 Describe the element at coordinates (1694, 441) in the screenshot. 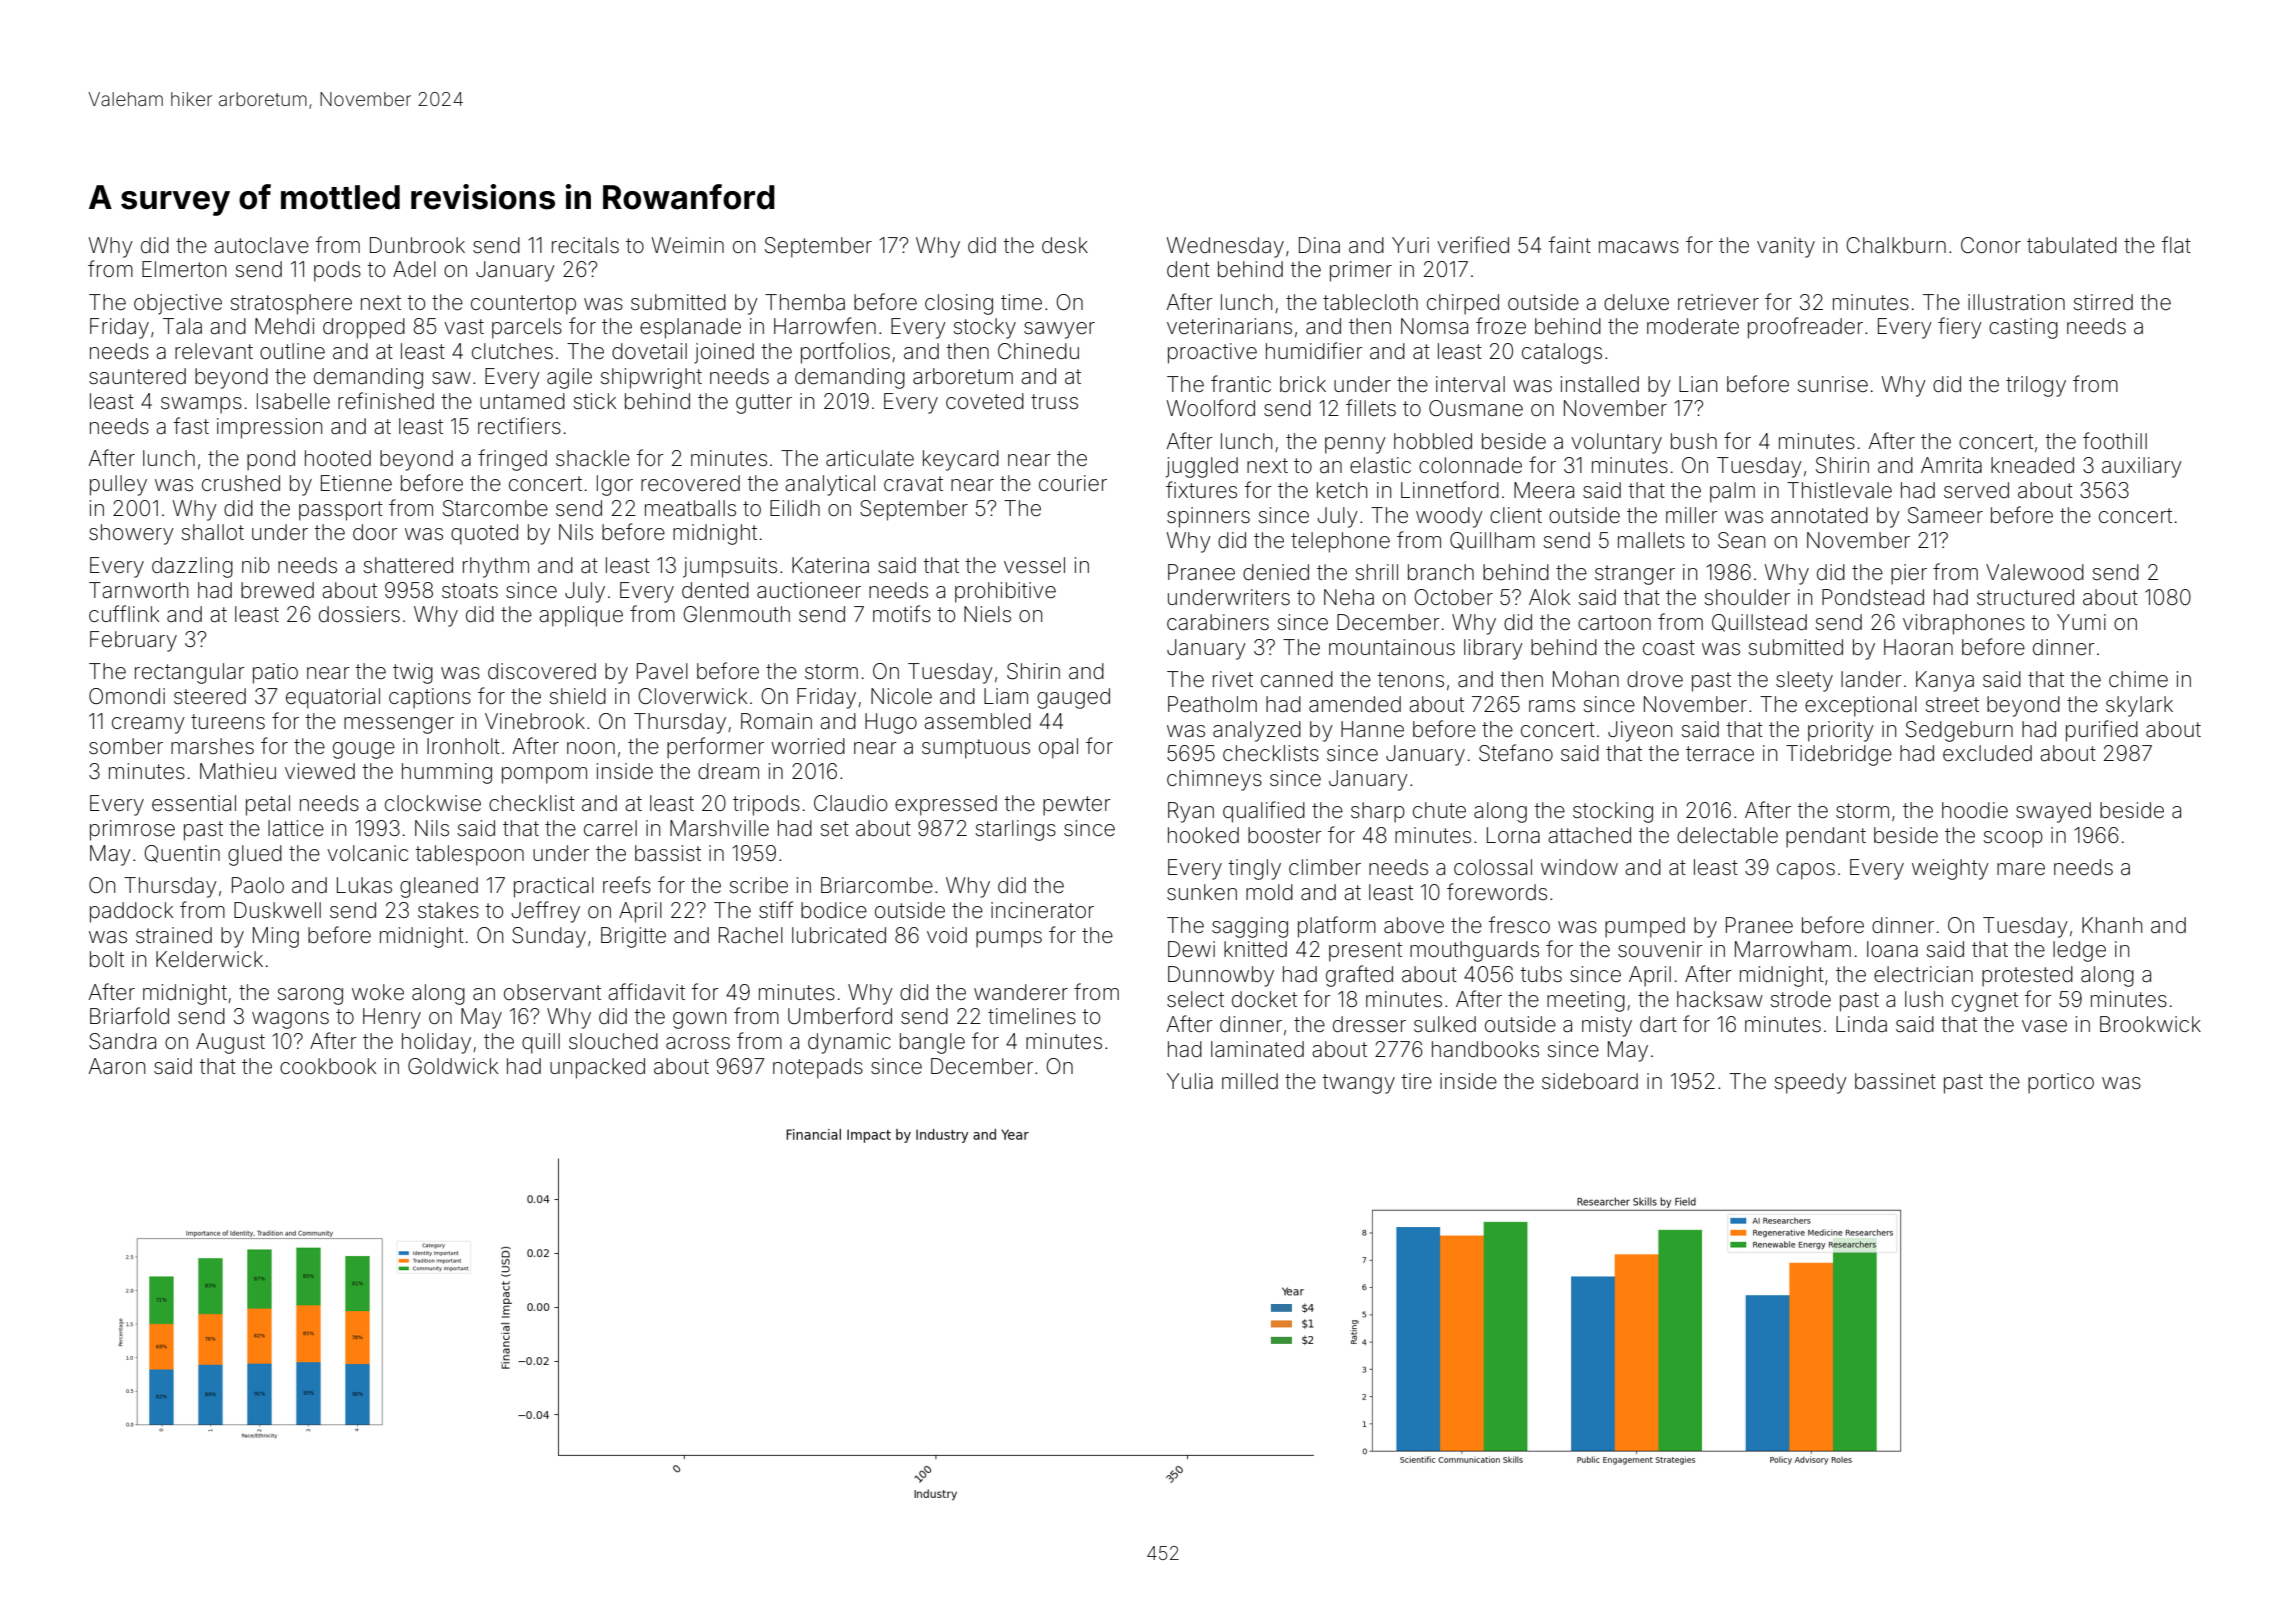

I see `bush` at that location.
